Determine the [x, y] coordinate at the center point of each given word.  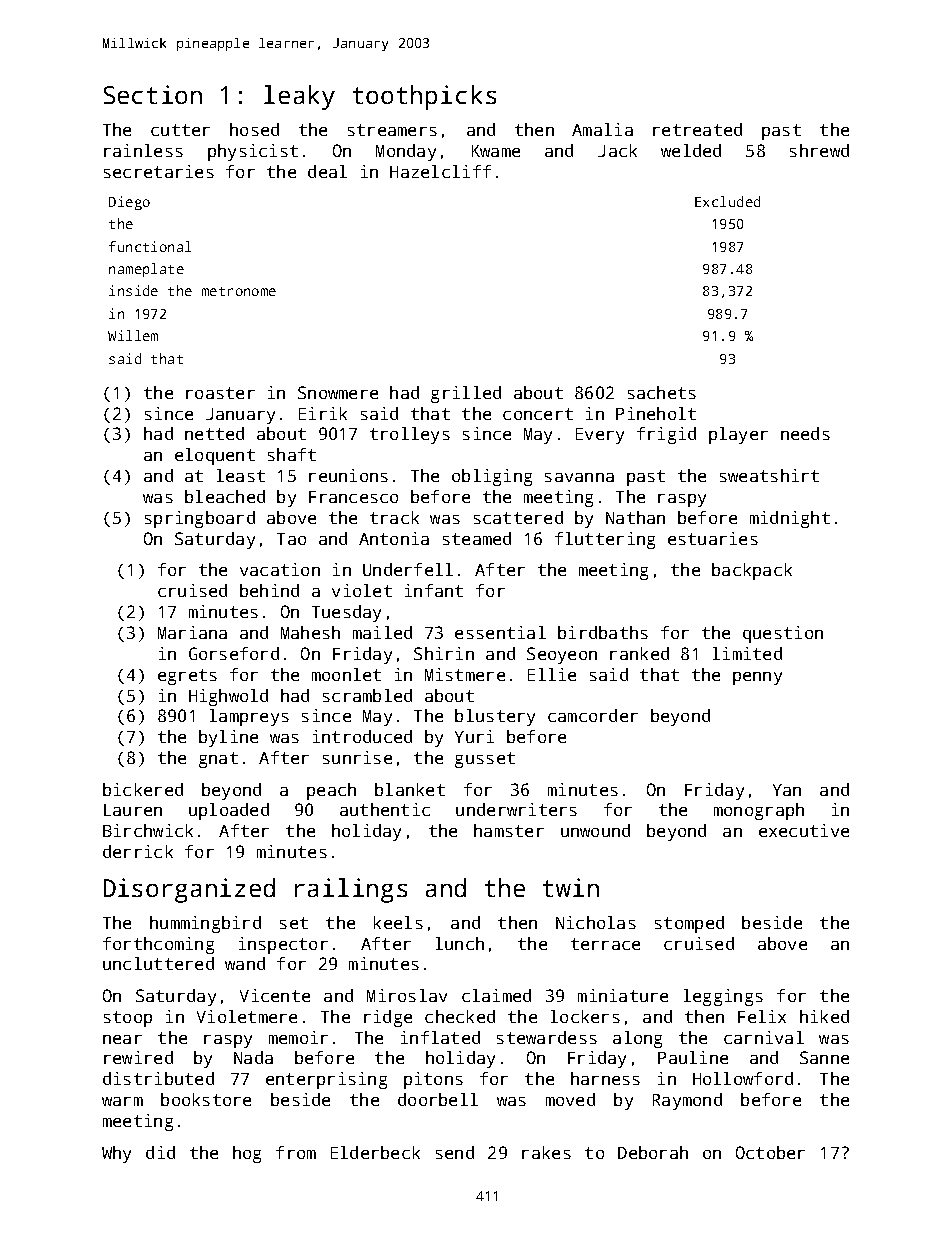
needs [805, 433]
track [394, 517]
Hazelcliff [440, 171]
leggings [723, 997]
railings [351, 890]
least [241, 475]
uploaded [229, 811]
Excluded [727, 201]
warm [122, 1101]
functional [150, 246]
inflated [440, 1037]
